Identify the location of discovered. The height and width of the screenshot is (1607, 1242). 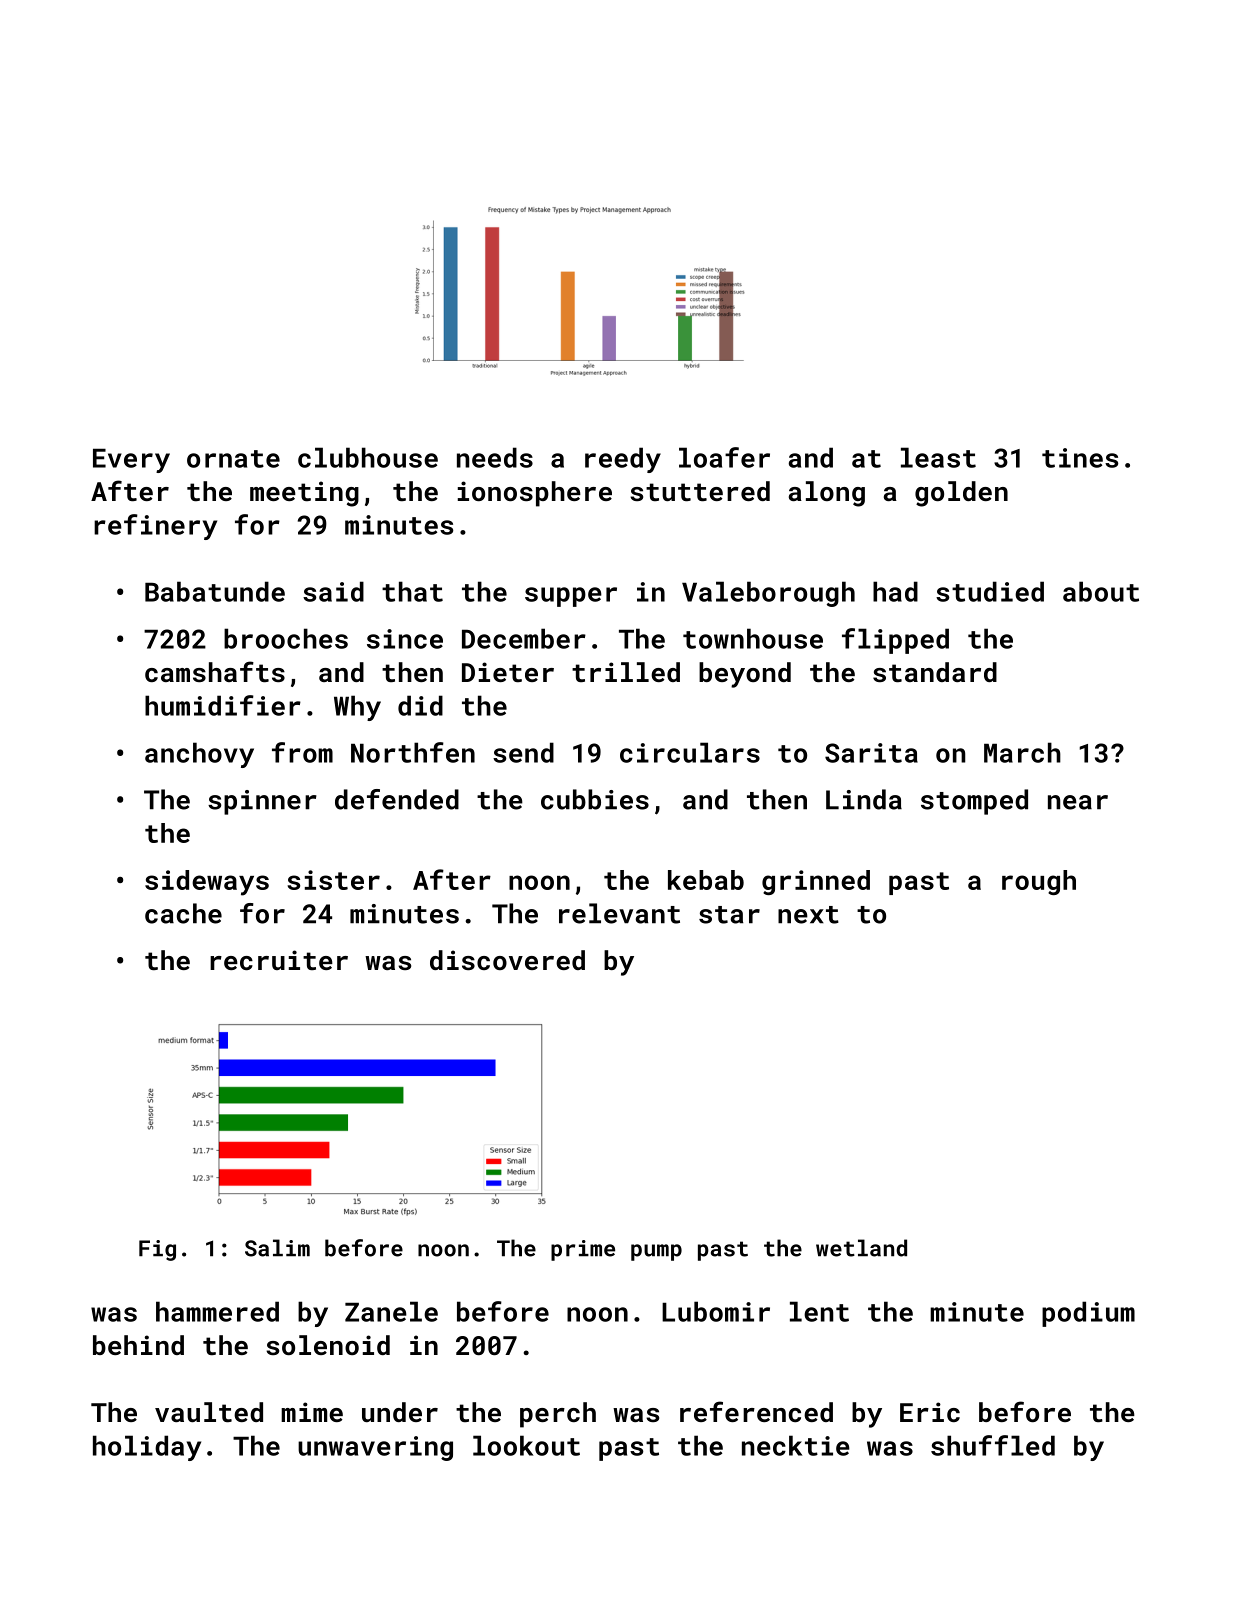
(507, 960).
